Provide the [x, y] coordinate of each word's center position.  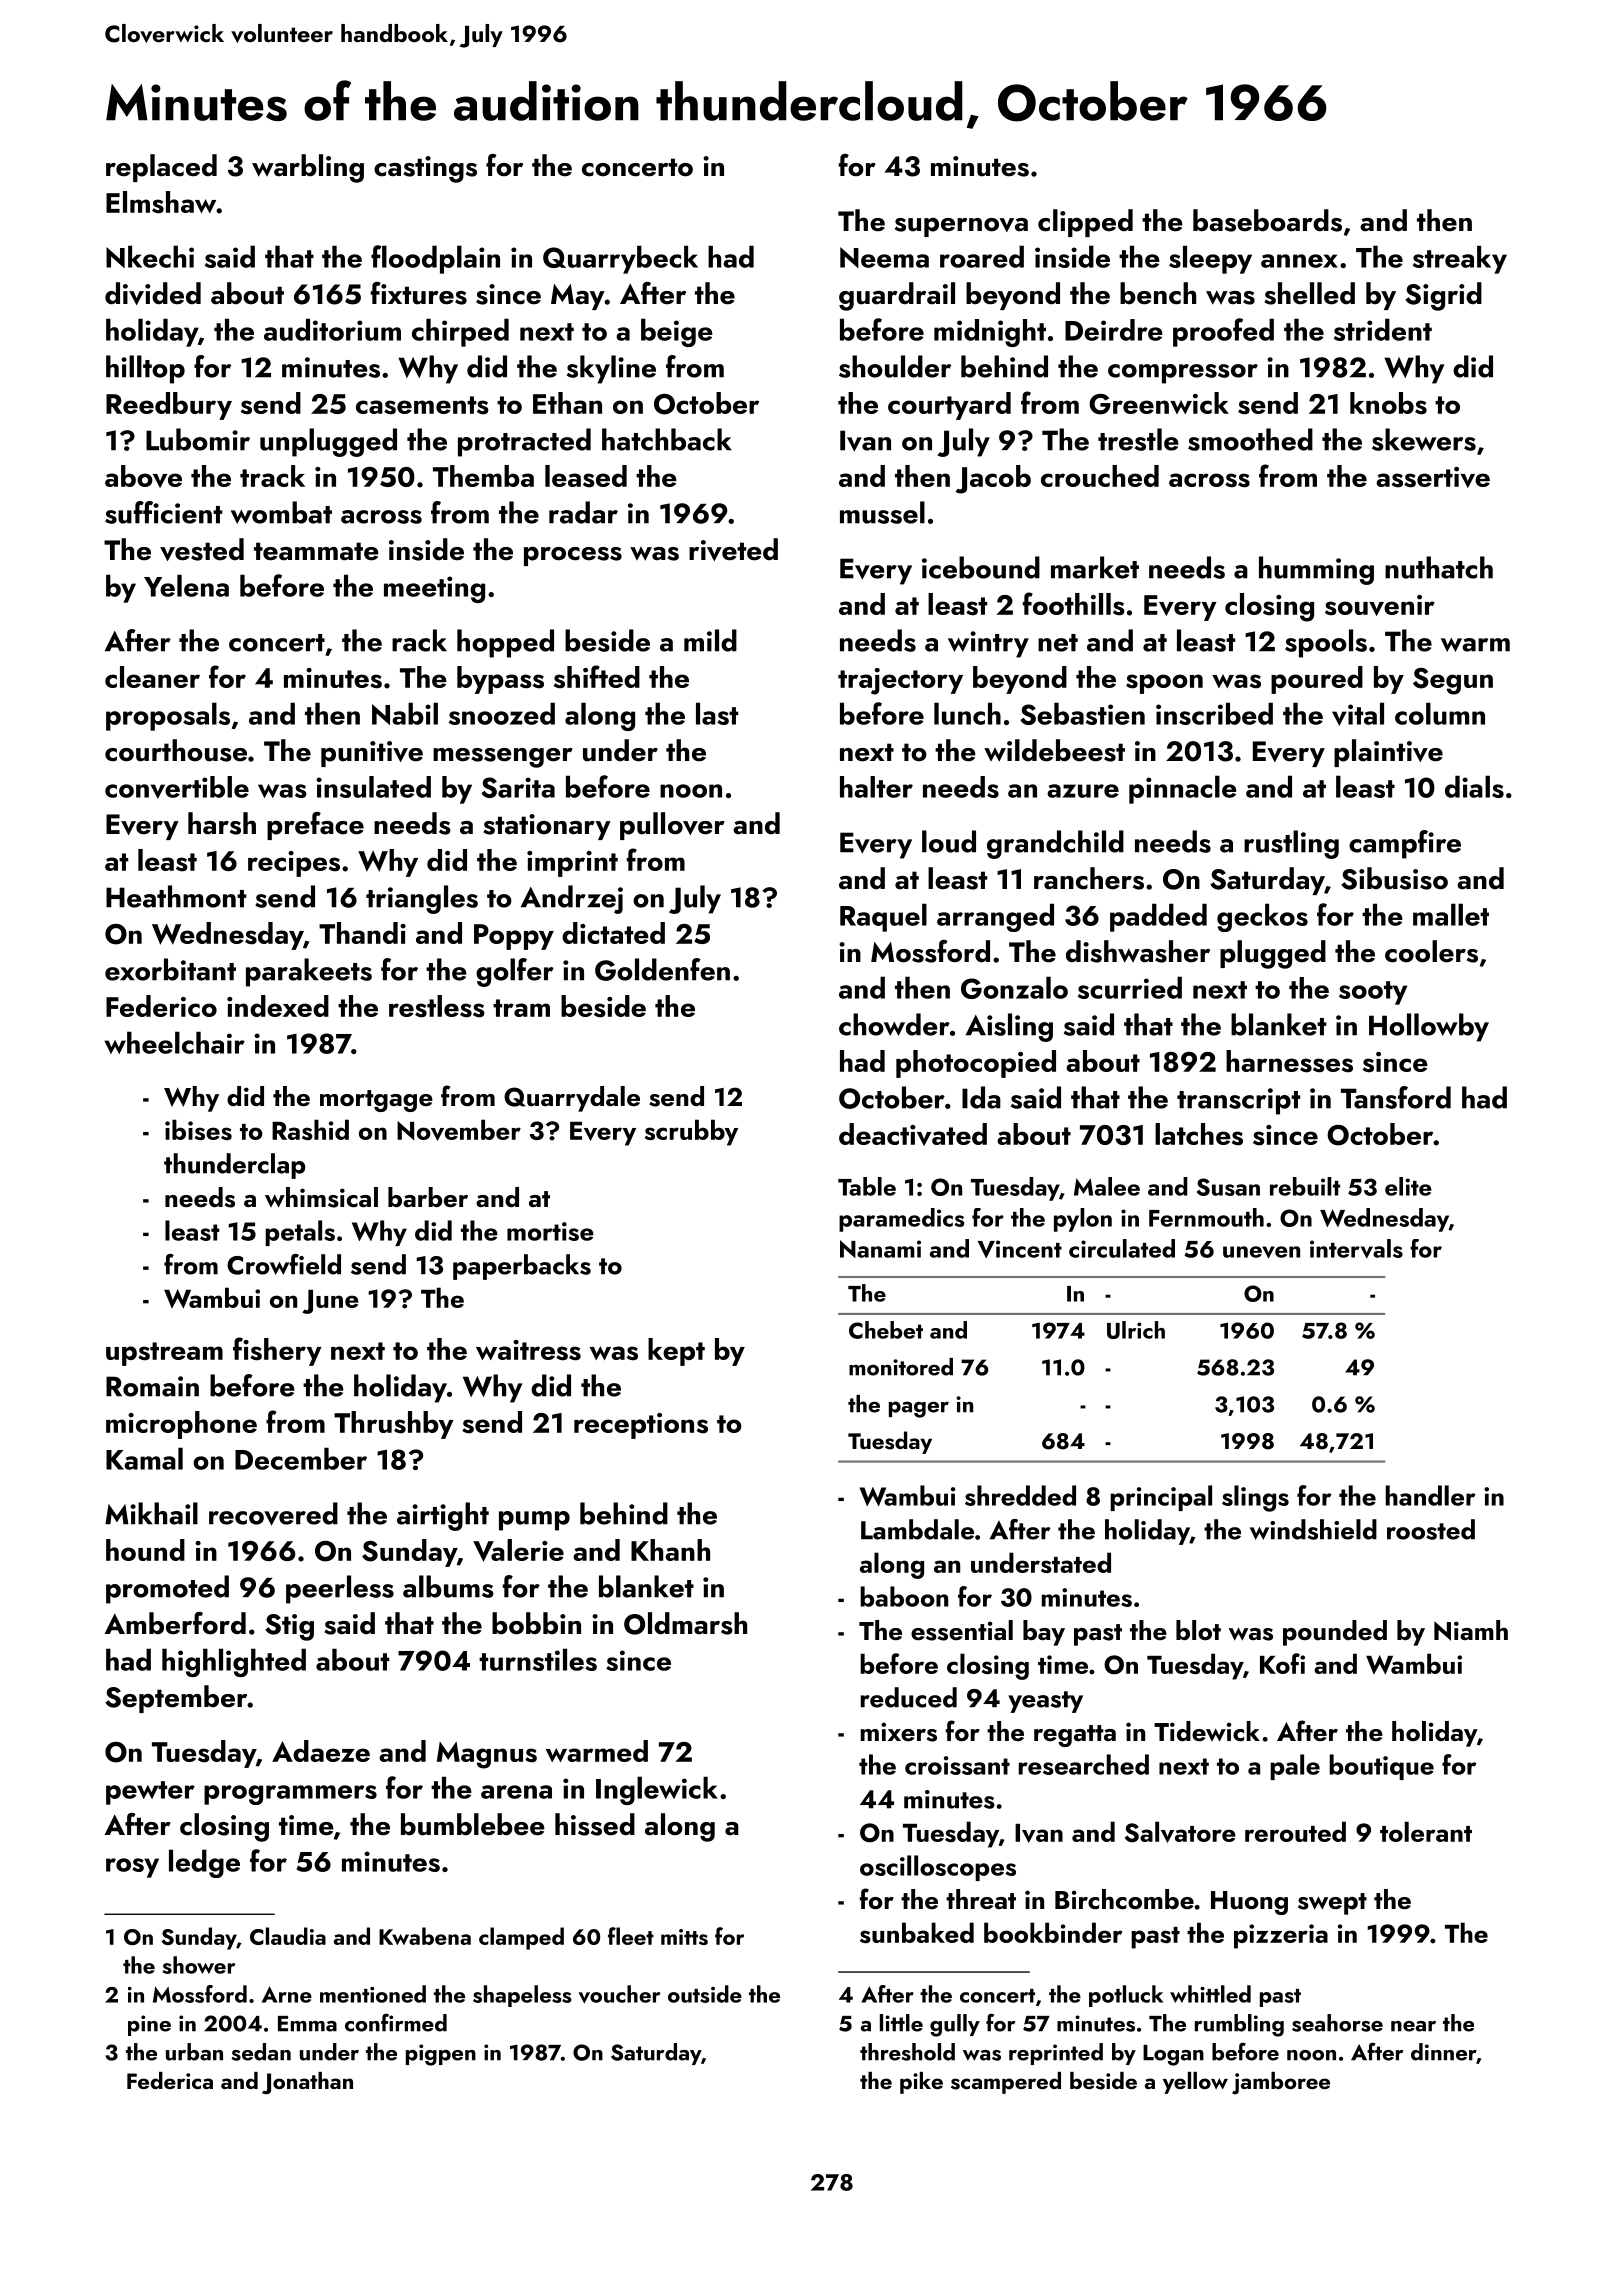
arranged [995, 917]
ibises [198, 1129]
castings [425, 169]
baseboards [1267, 220]
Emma [307, 2024]
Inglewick [657, 1790]
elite [1408, 1186]
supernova [961, 227]
